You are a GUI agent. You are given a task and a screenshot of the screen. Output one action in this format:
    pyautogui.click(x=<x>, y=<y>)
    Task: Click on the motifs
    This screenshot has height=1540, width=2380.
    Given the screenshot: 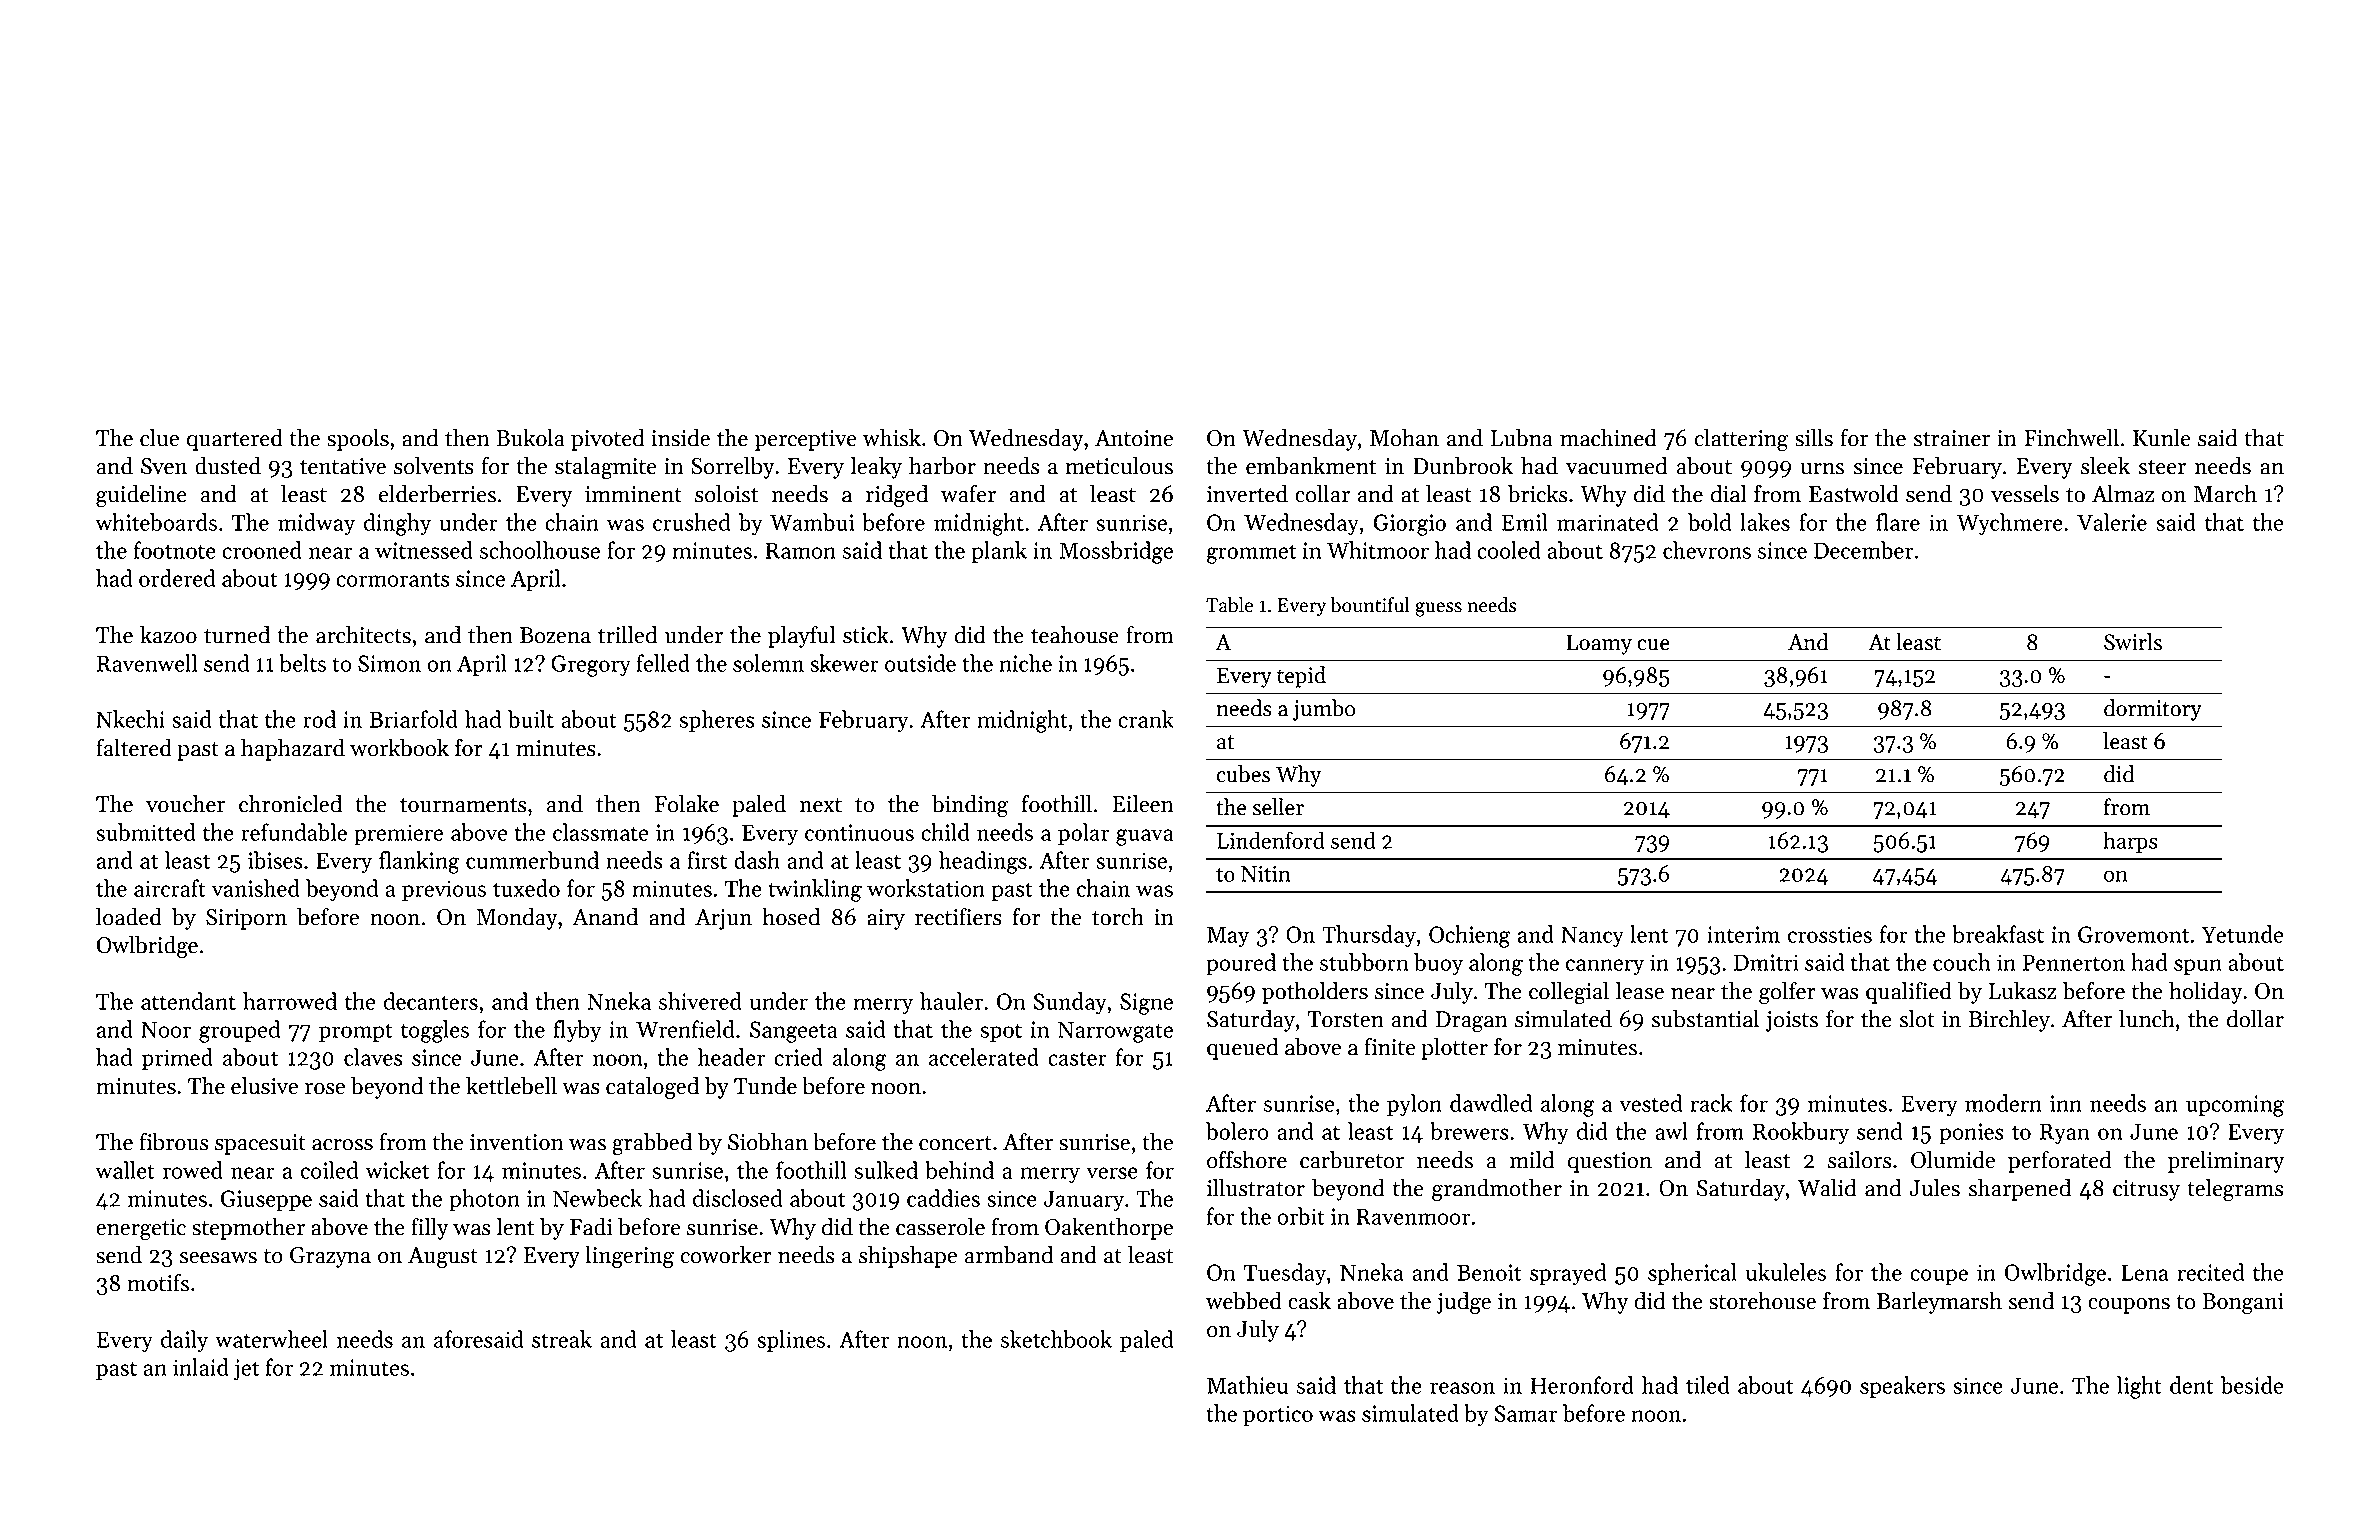 What is the action you would take?
    pyautogui.click(x=158, y=1283)
